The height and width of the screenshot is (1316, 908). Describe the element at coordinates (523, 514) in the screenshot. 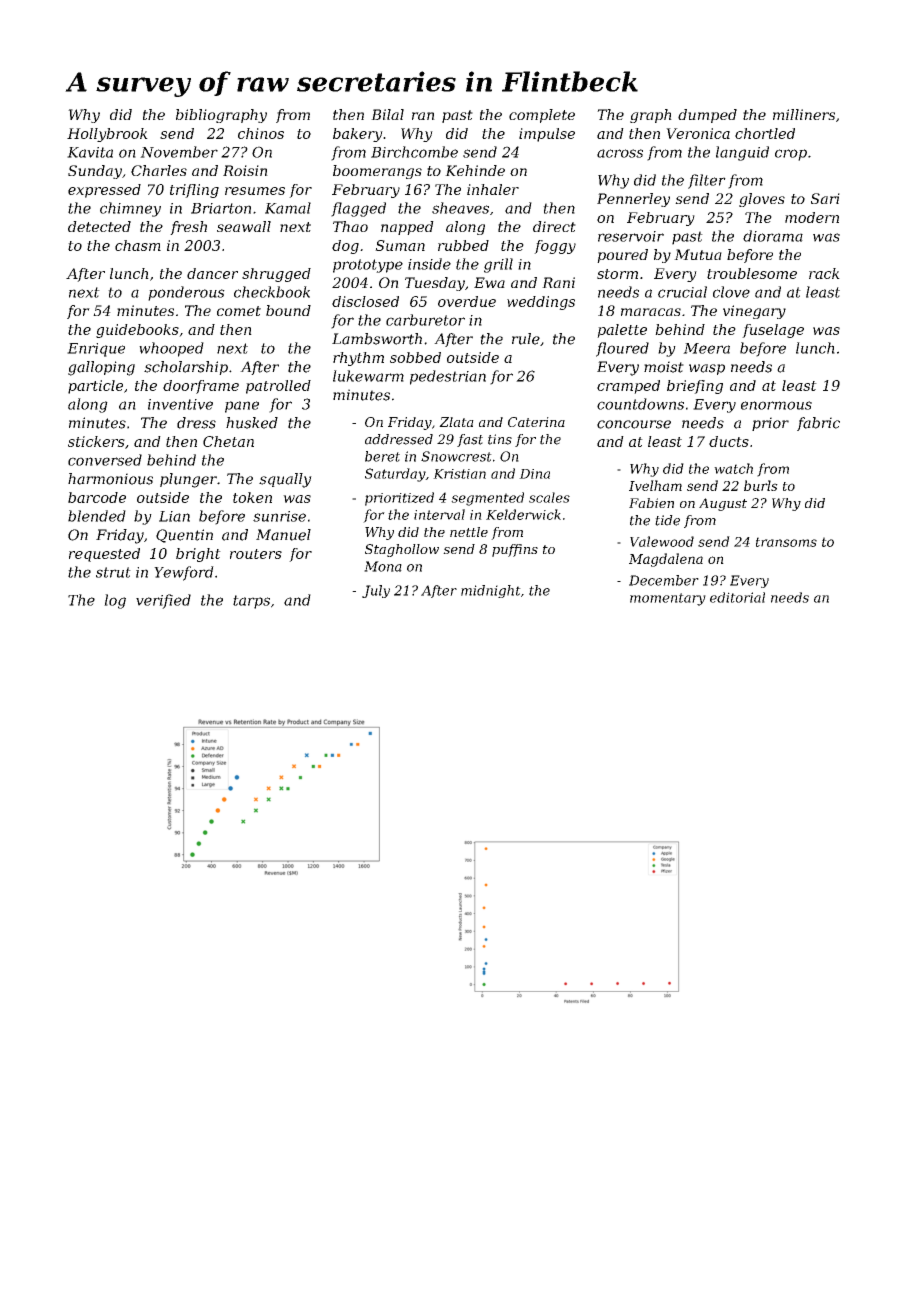

I see `Kelderwick` at that location.
